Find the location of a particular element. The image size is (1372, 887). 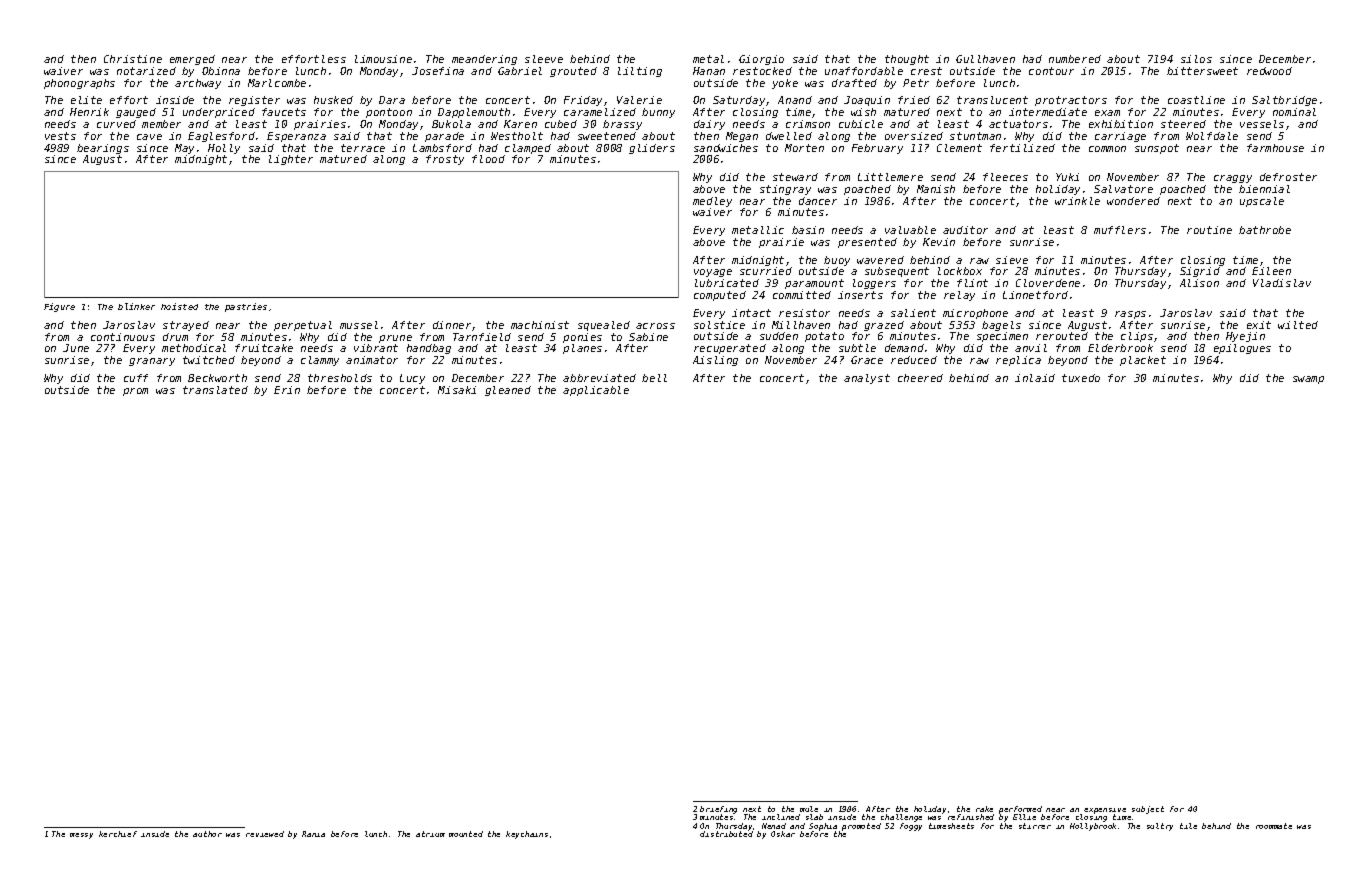

silos is located at coordinates (1196, 59).
